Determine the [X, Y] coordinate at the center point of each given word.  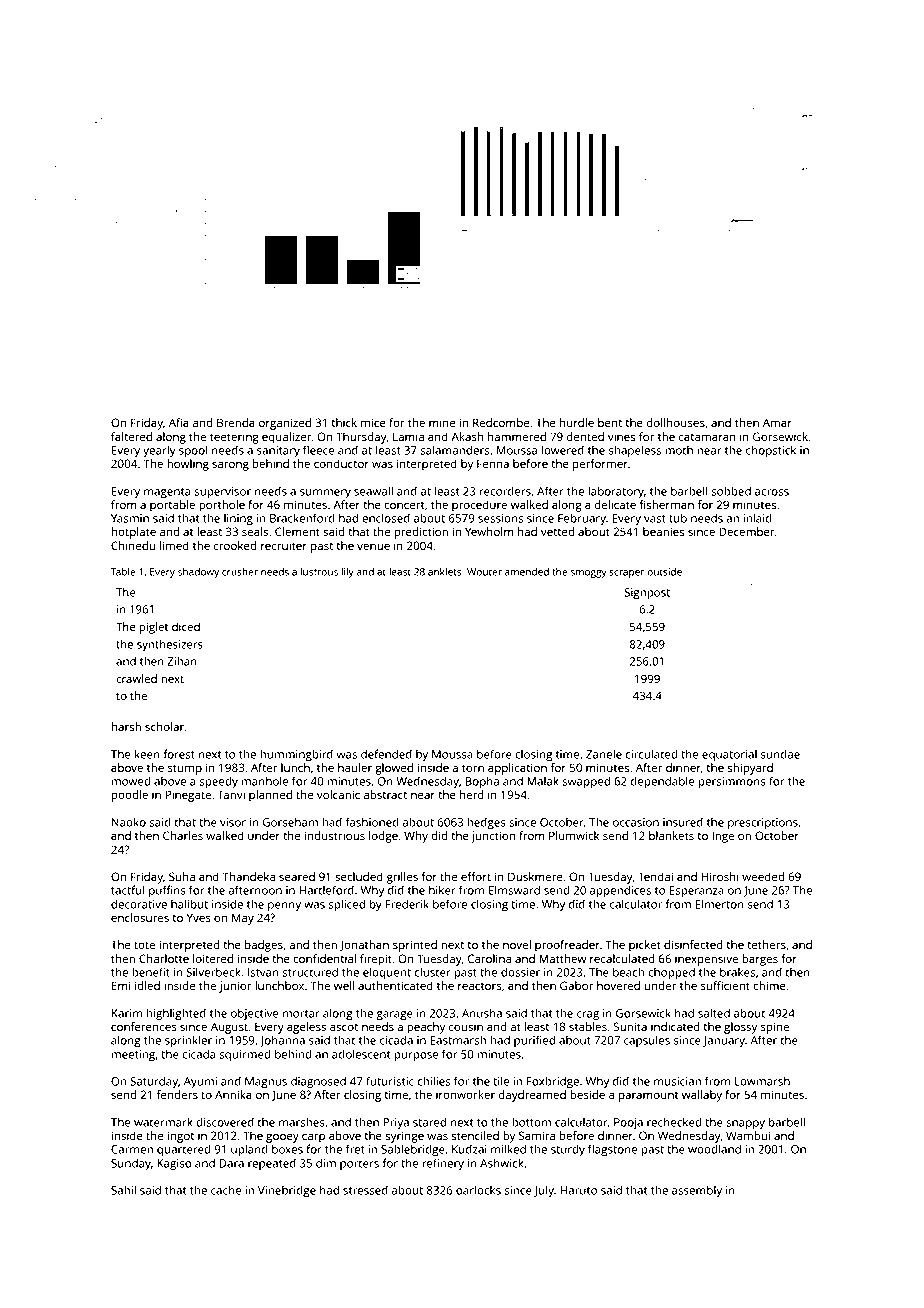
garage [394, 1016]
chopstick [771, 451]
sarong [230, 466]
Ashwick [502, 1163]
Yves [199, 917]
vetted [557, 531]
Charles [183, 835]
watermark [163, 1122]
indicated [675, 1026]
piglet [153, 628]
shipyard [750, 769]
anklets [444, 572]
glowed [394, 769]
